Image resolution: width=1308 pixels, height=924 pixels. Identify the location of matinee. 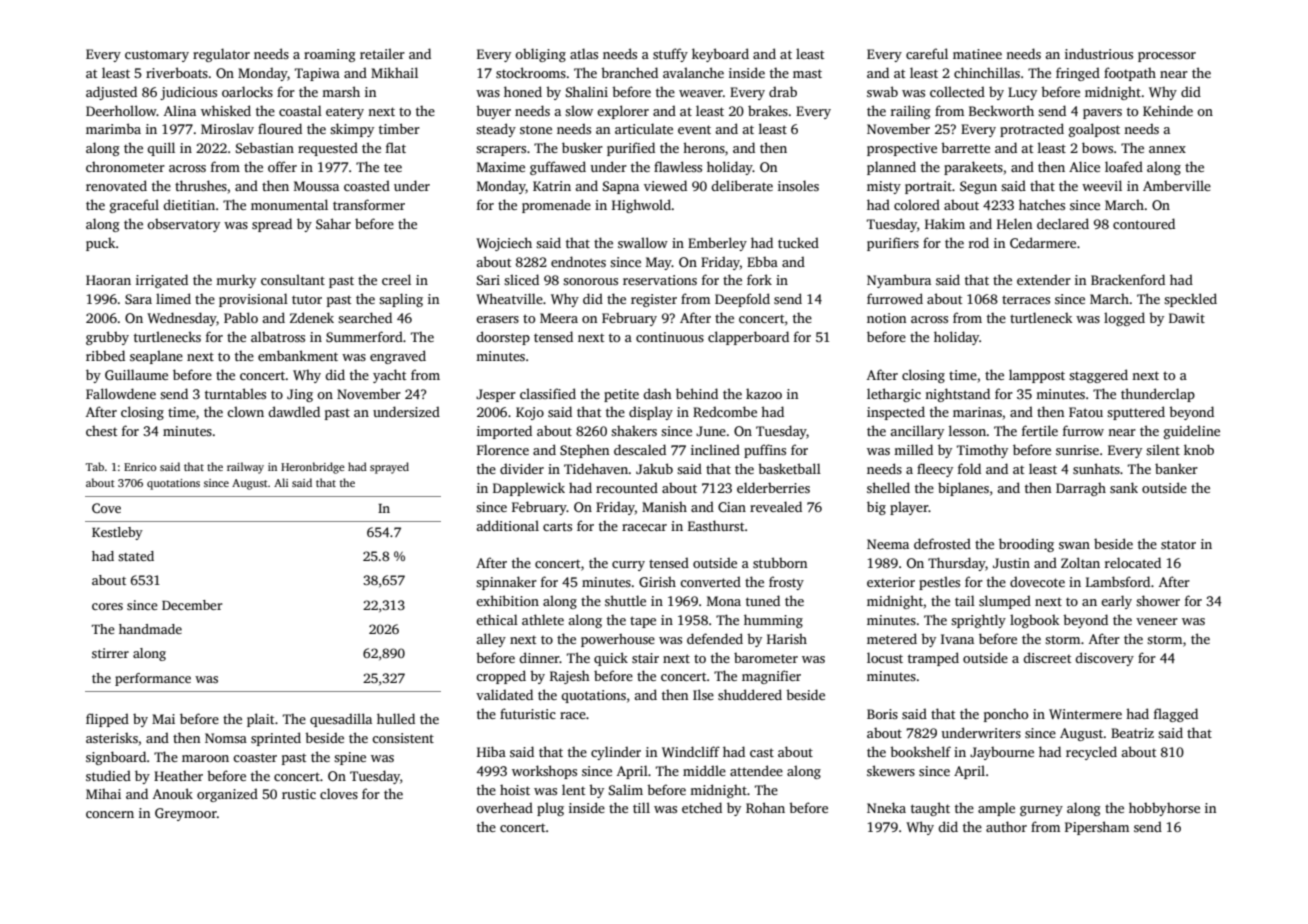
(977, 54).
